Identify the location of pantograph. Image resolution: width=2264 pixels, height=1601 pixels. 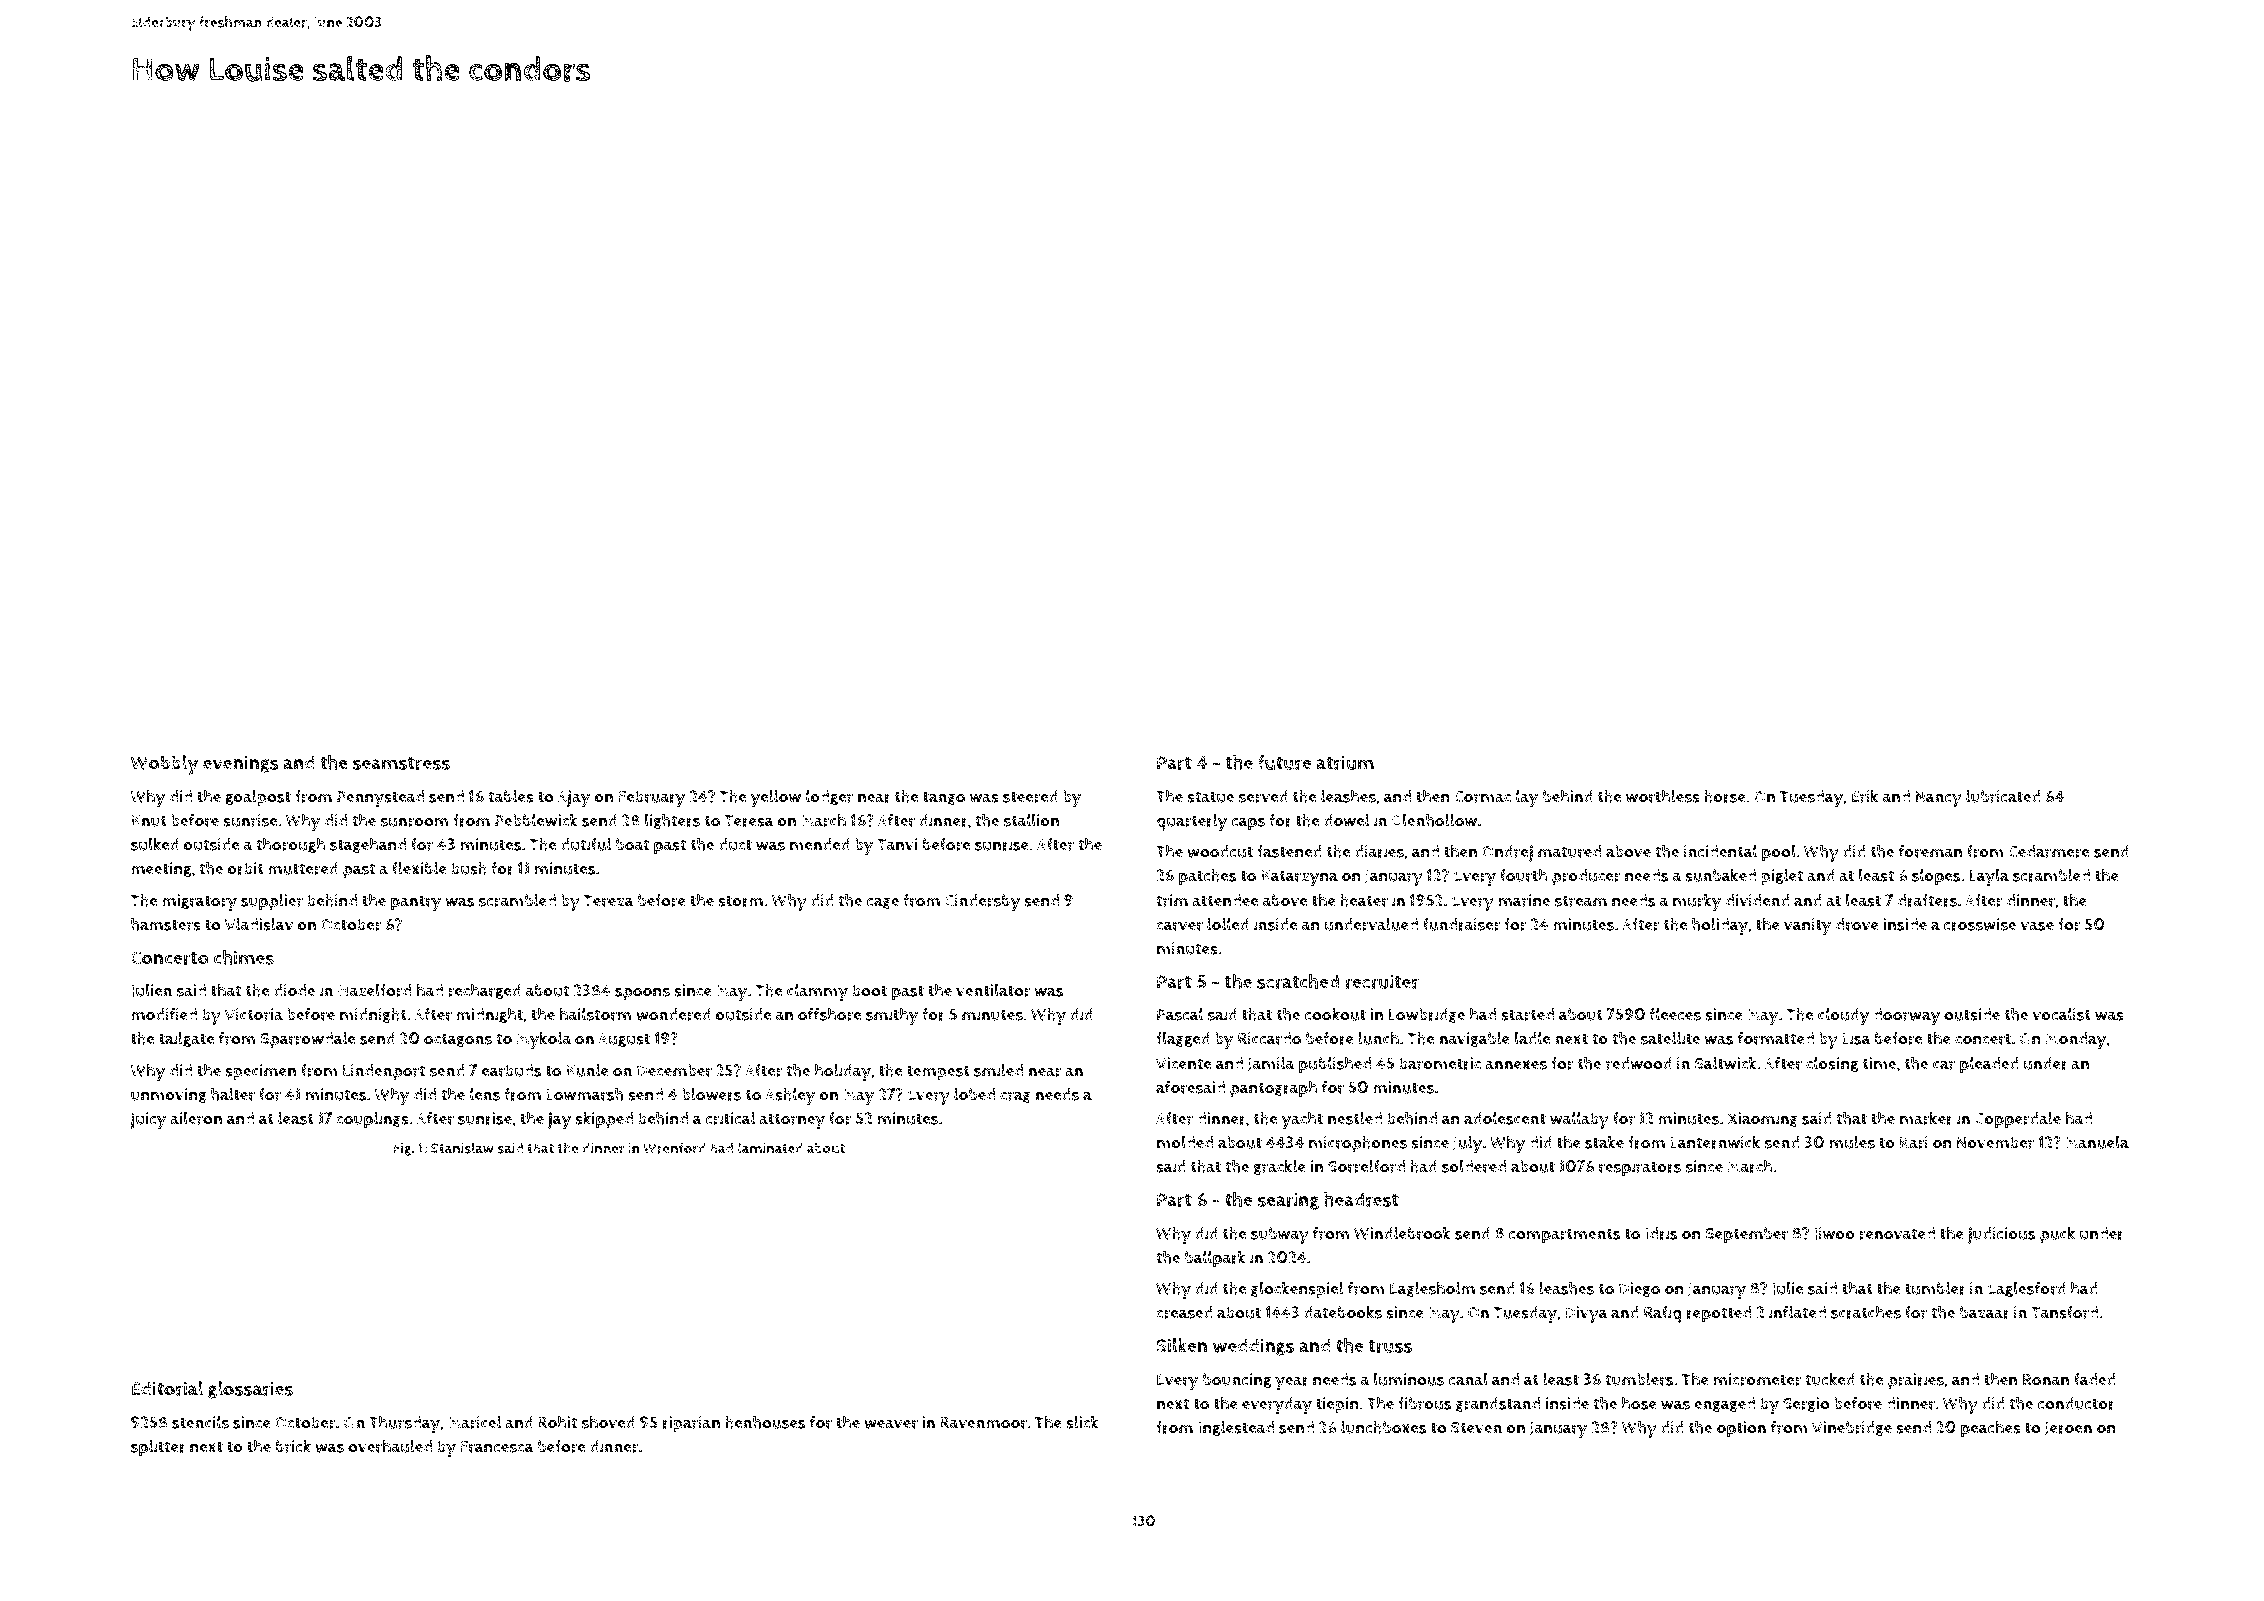
(1273, 1089).
